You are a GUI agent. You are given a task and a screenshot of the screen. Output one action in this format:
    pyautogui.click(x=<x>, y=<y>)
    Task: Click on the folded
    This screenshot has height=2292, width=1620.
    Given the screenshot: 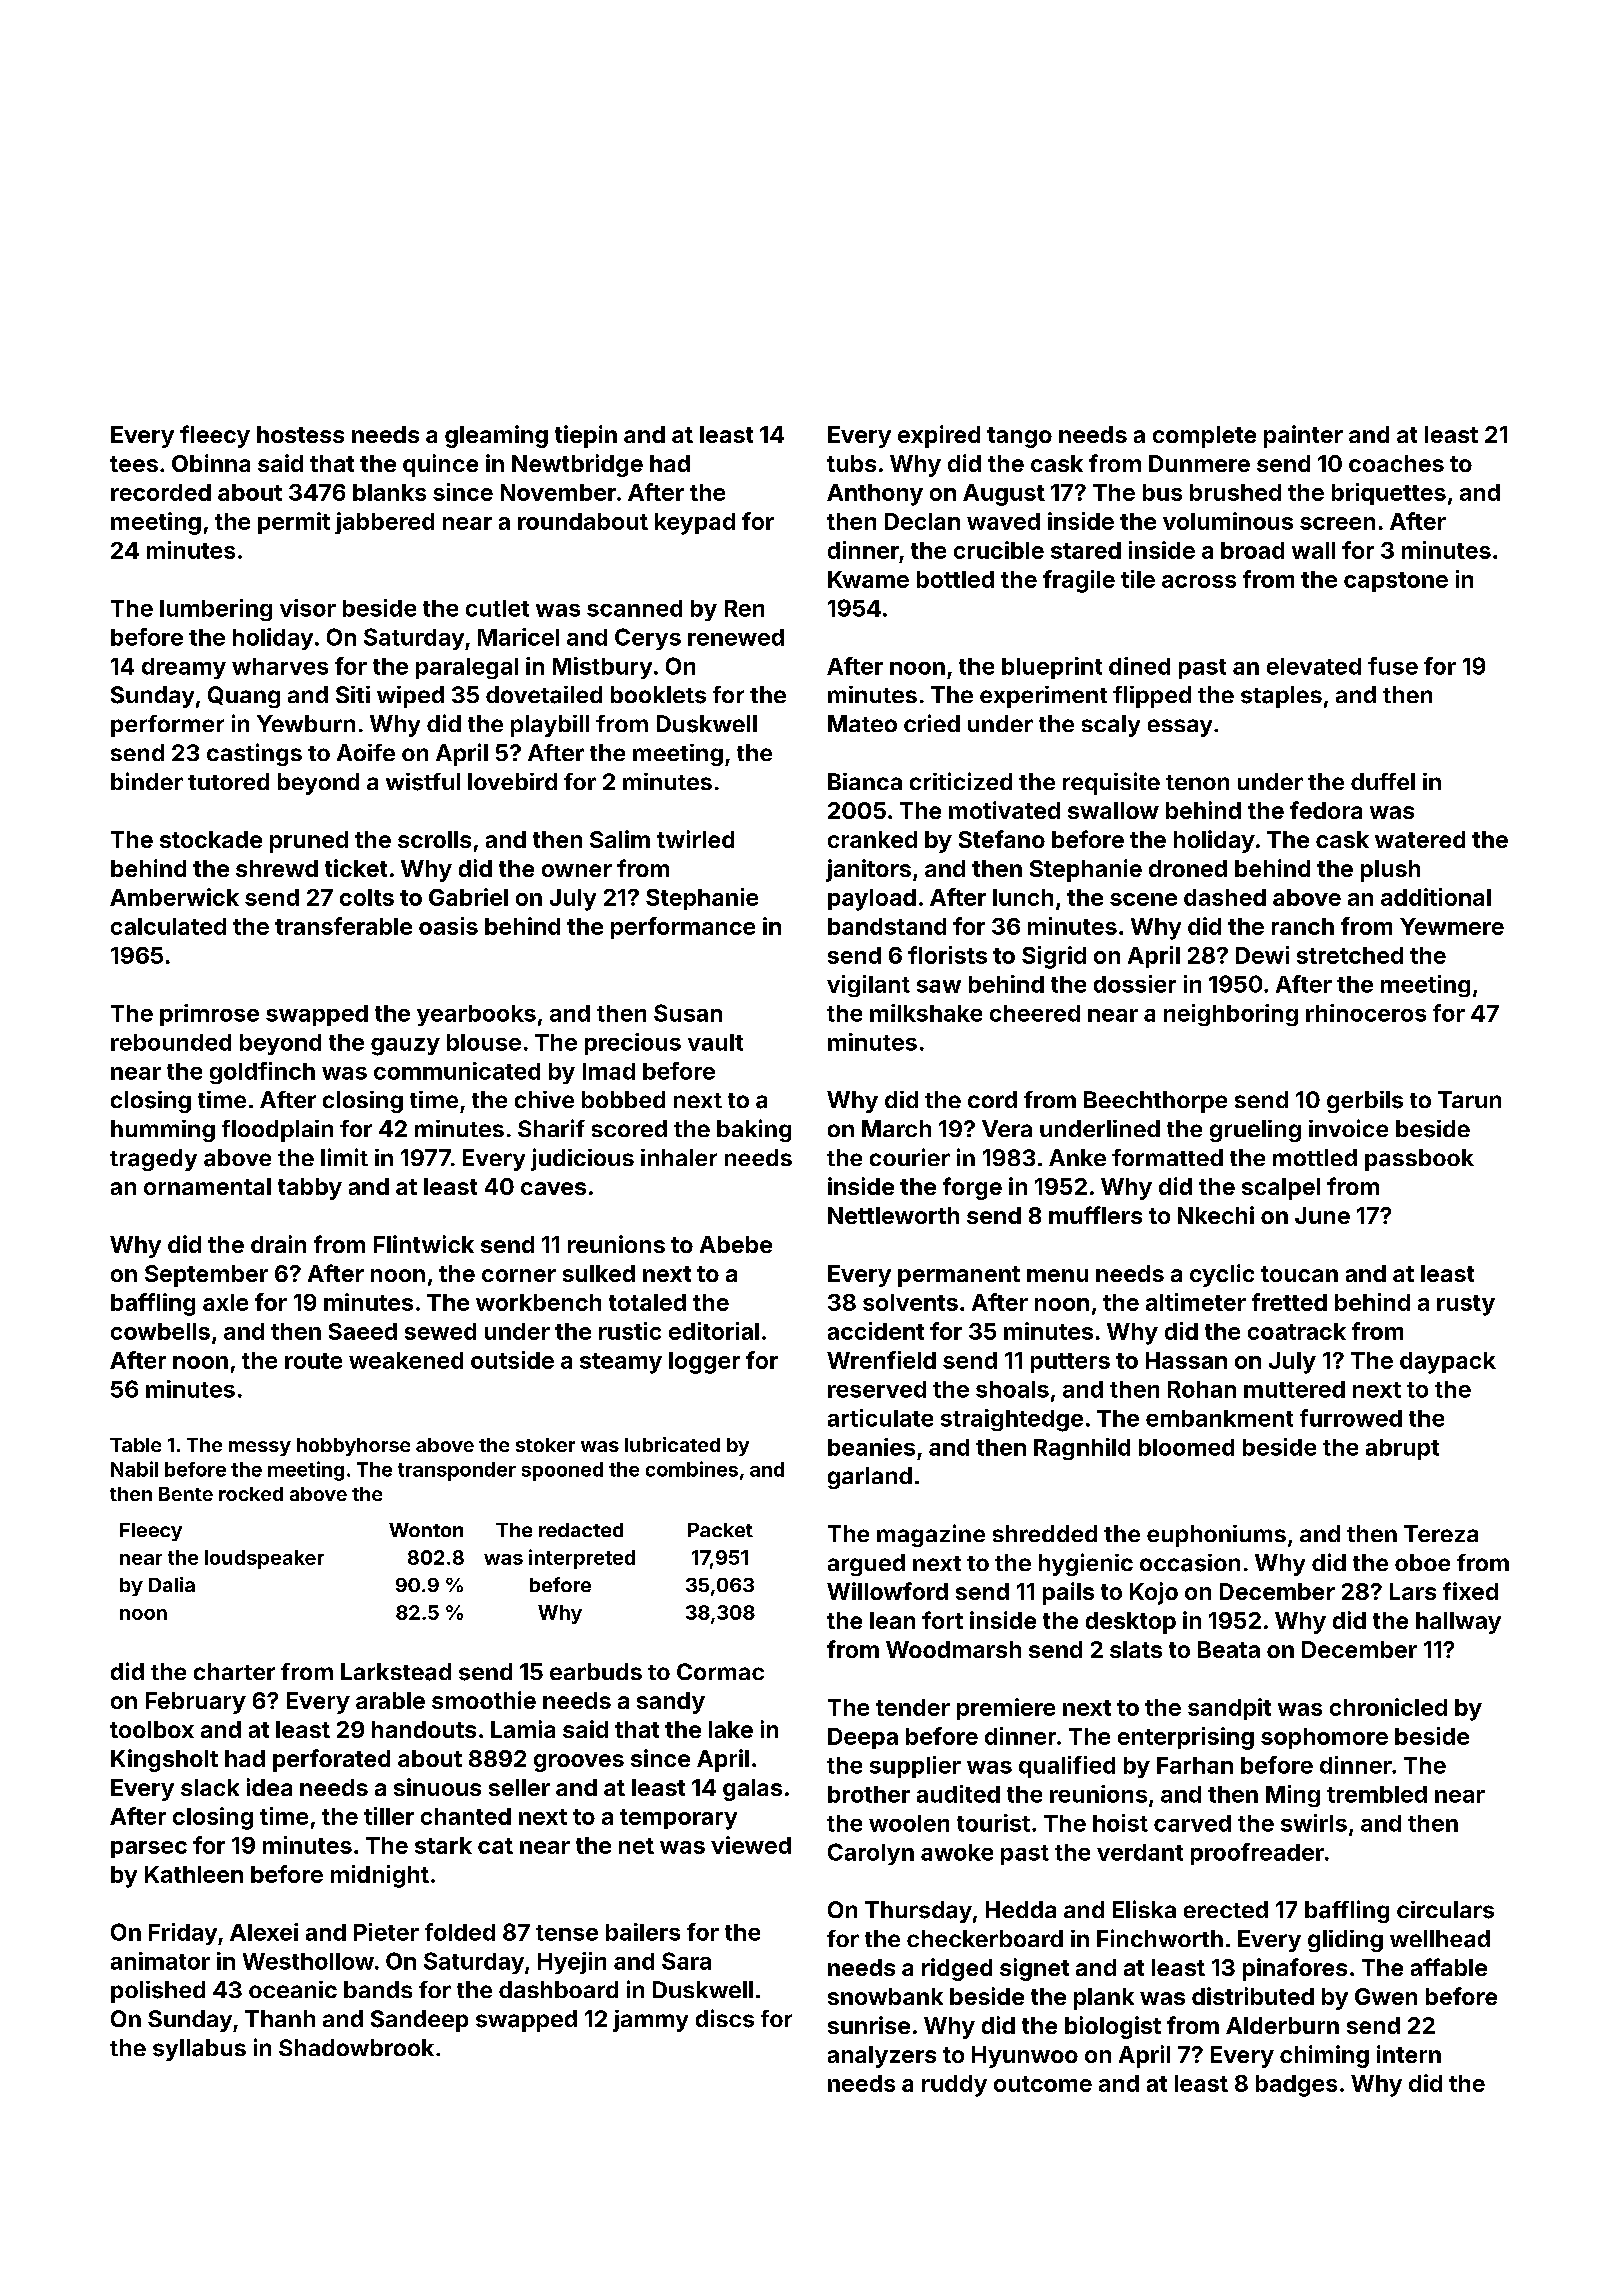 What is the action you would take?
    pyautogui.click(x=460, y=1932)
